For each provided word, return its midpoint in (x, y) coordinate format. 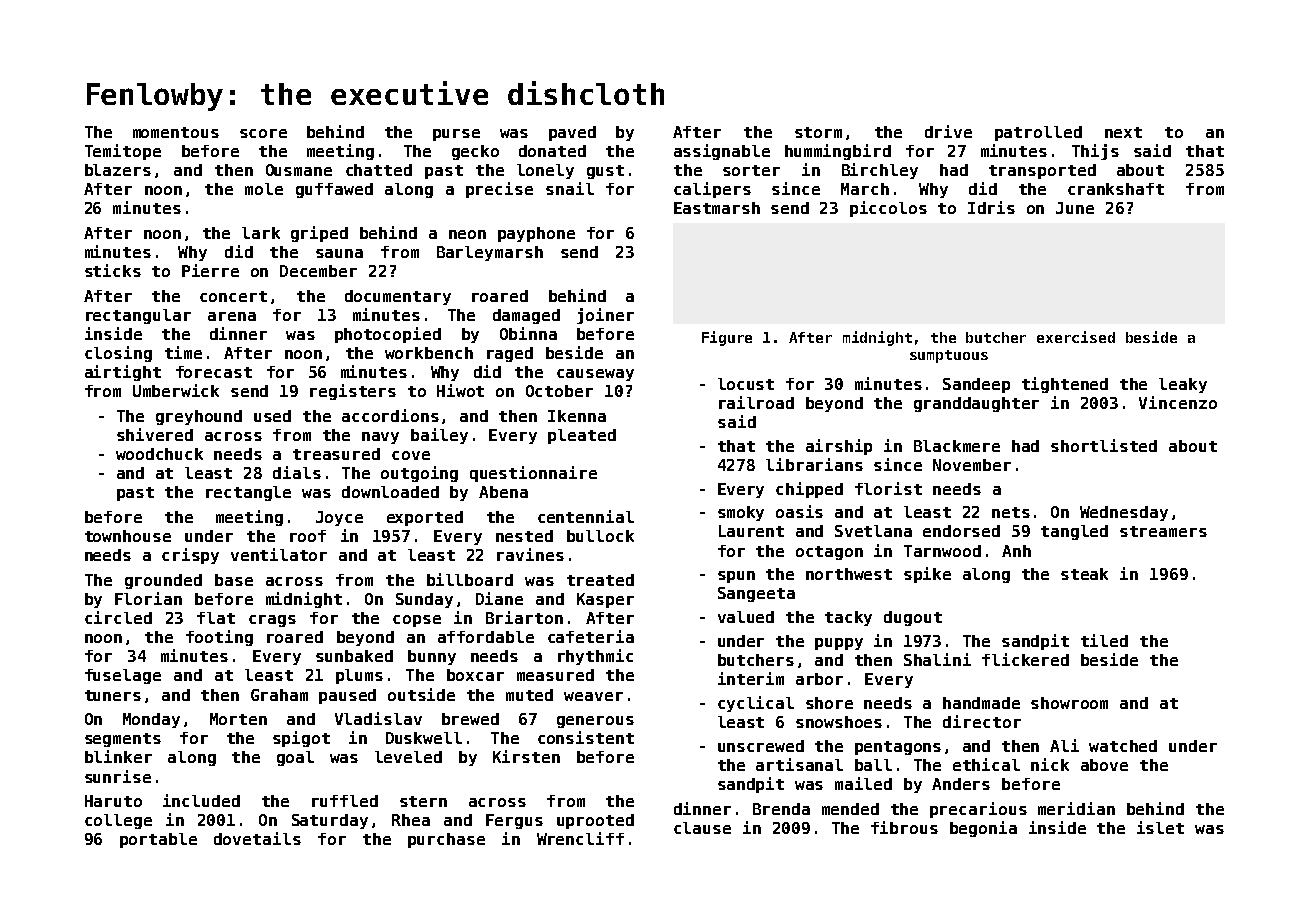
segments (123, 740)
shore (829, 703)
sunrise (118, 776)
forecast (214, 372)
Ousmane (299, 170)
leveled (408, 757)
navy (380, 438)
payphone (536, 234)
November (972, 465)
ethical (986, 764)
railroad (756, 402)
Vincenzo (1178, 402)
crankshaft (1116, 189)
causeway (595, 375)
